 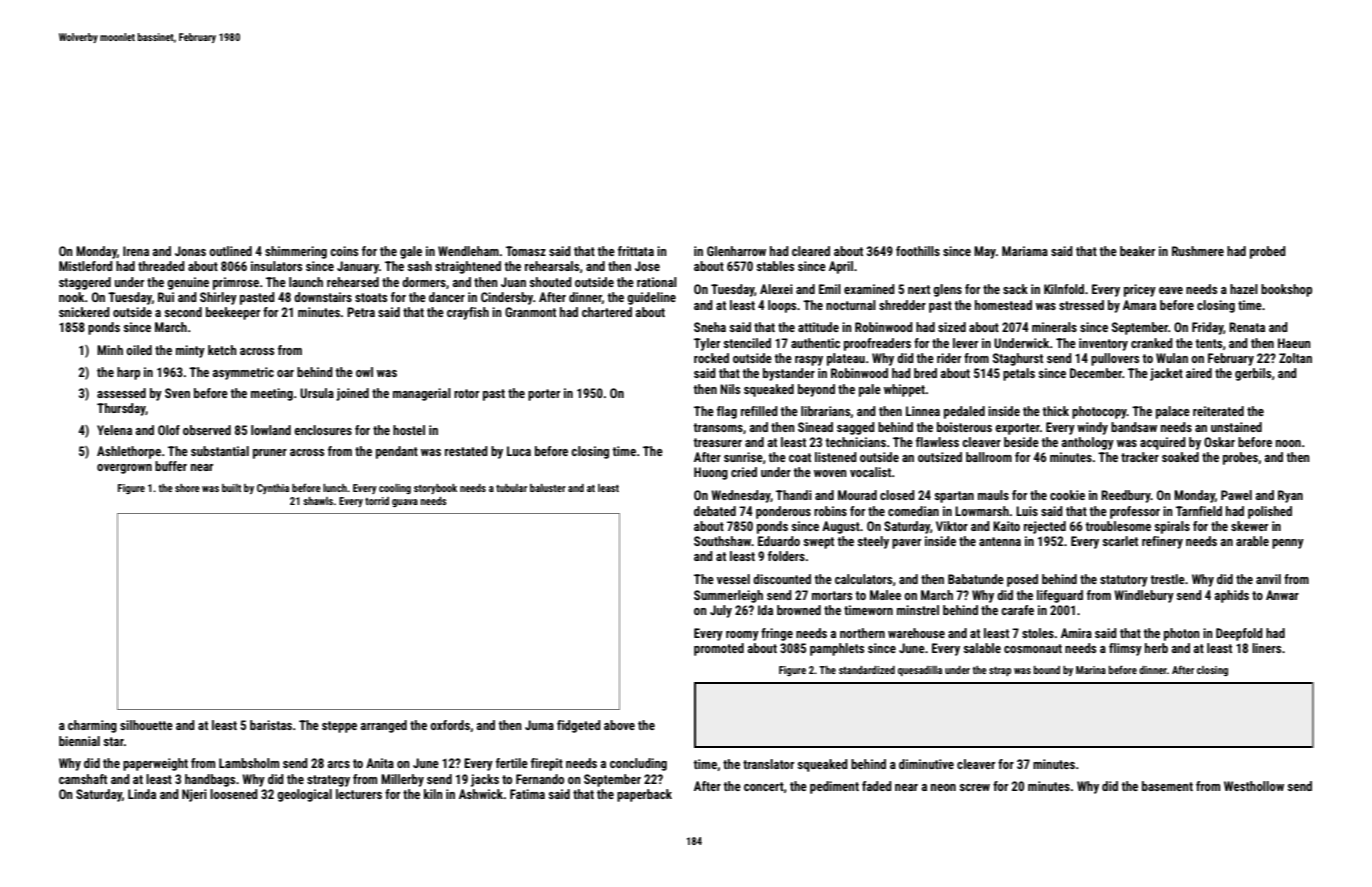 I want to click on Thursday, so click(x=121, y=409).
